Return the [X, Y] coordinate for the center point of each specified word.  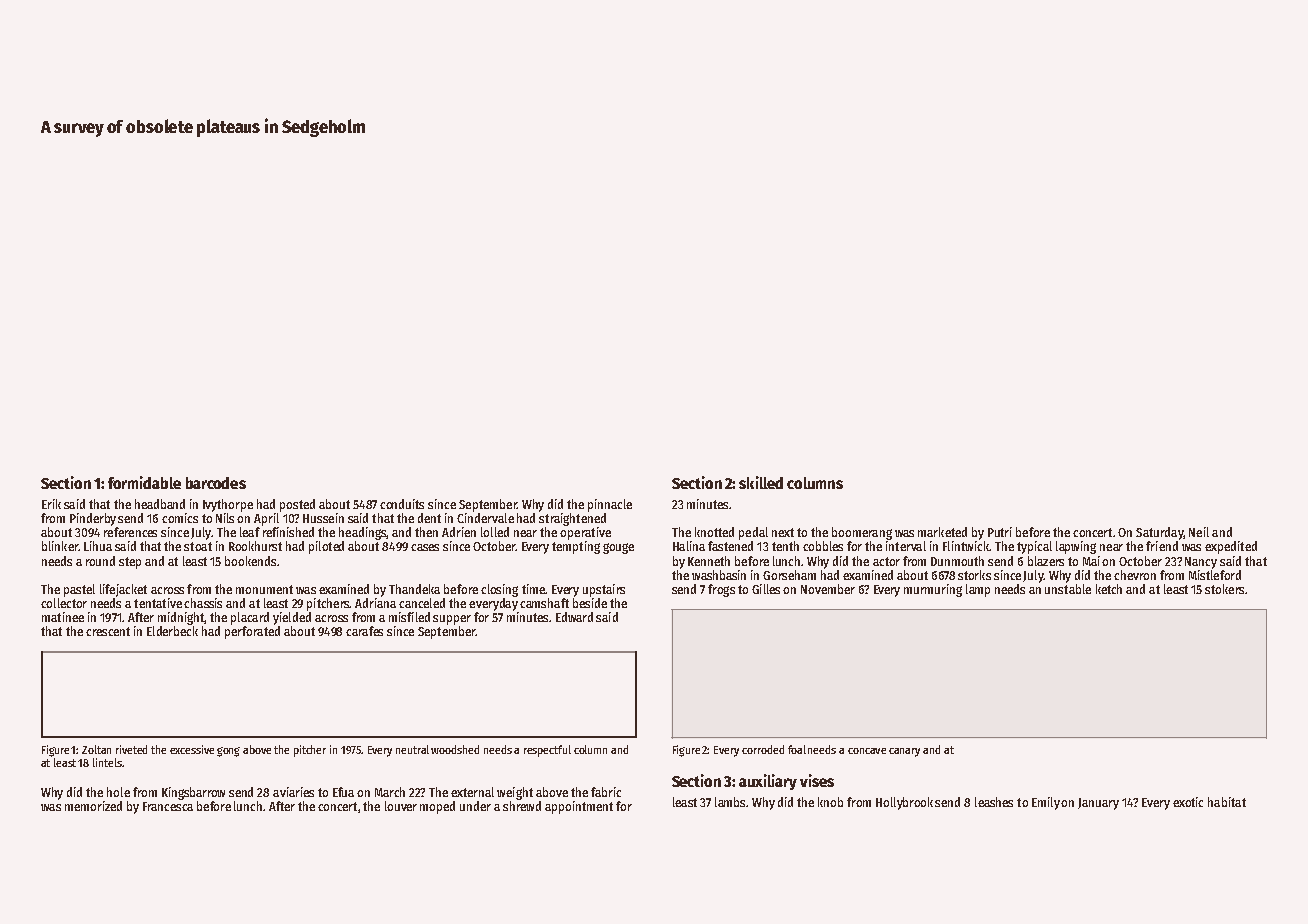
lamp [978, 590]
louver [401, 806]
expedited [1231, 547]
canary [904, 752]
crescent [108, 631]
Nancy [1201, 563]
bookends [250, 561]
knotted [714, 532]
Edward [574, 617]
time [533, 589]
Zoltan [96, 749]
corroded [763, 749]
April [266, 519]
